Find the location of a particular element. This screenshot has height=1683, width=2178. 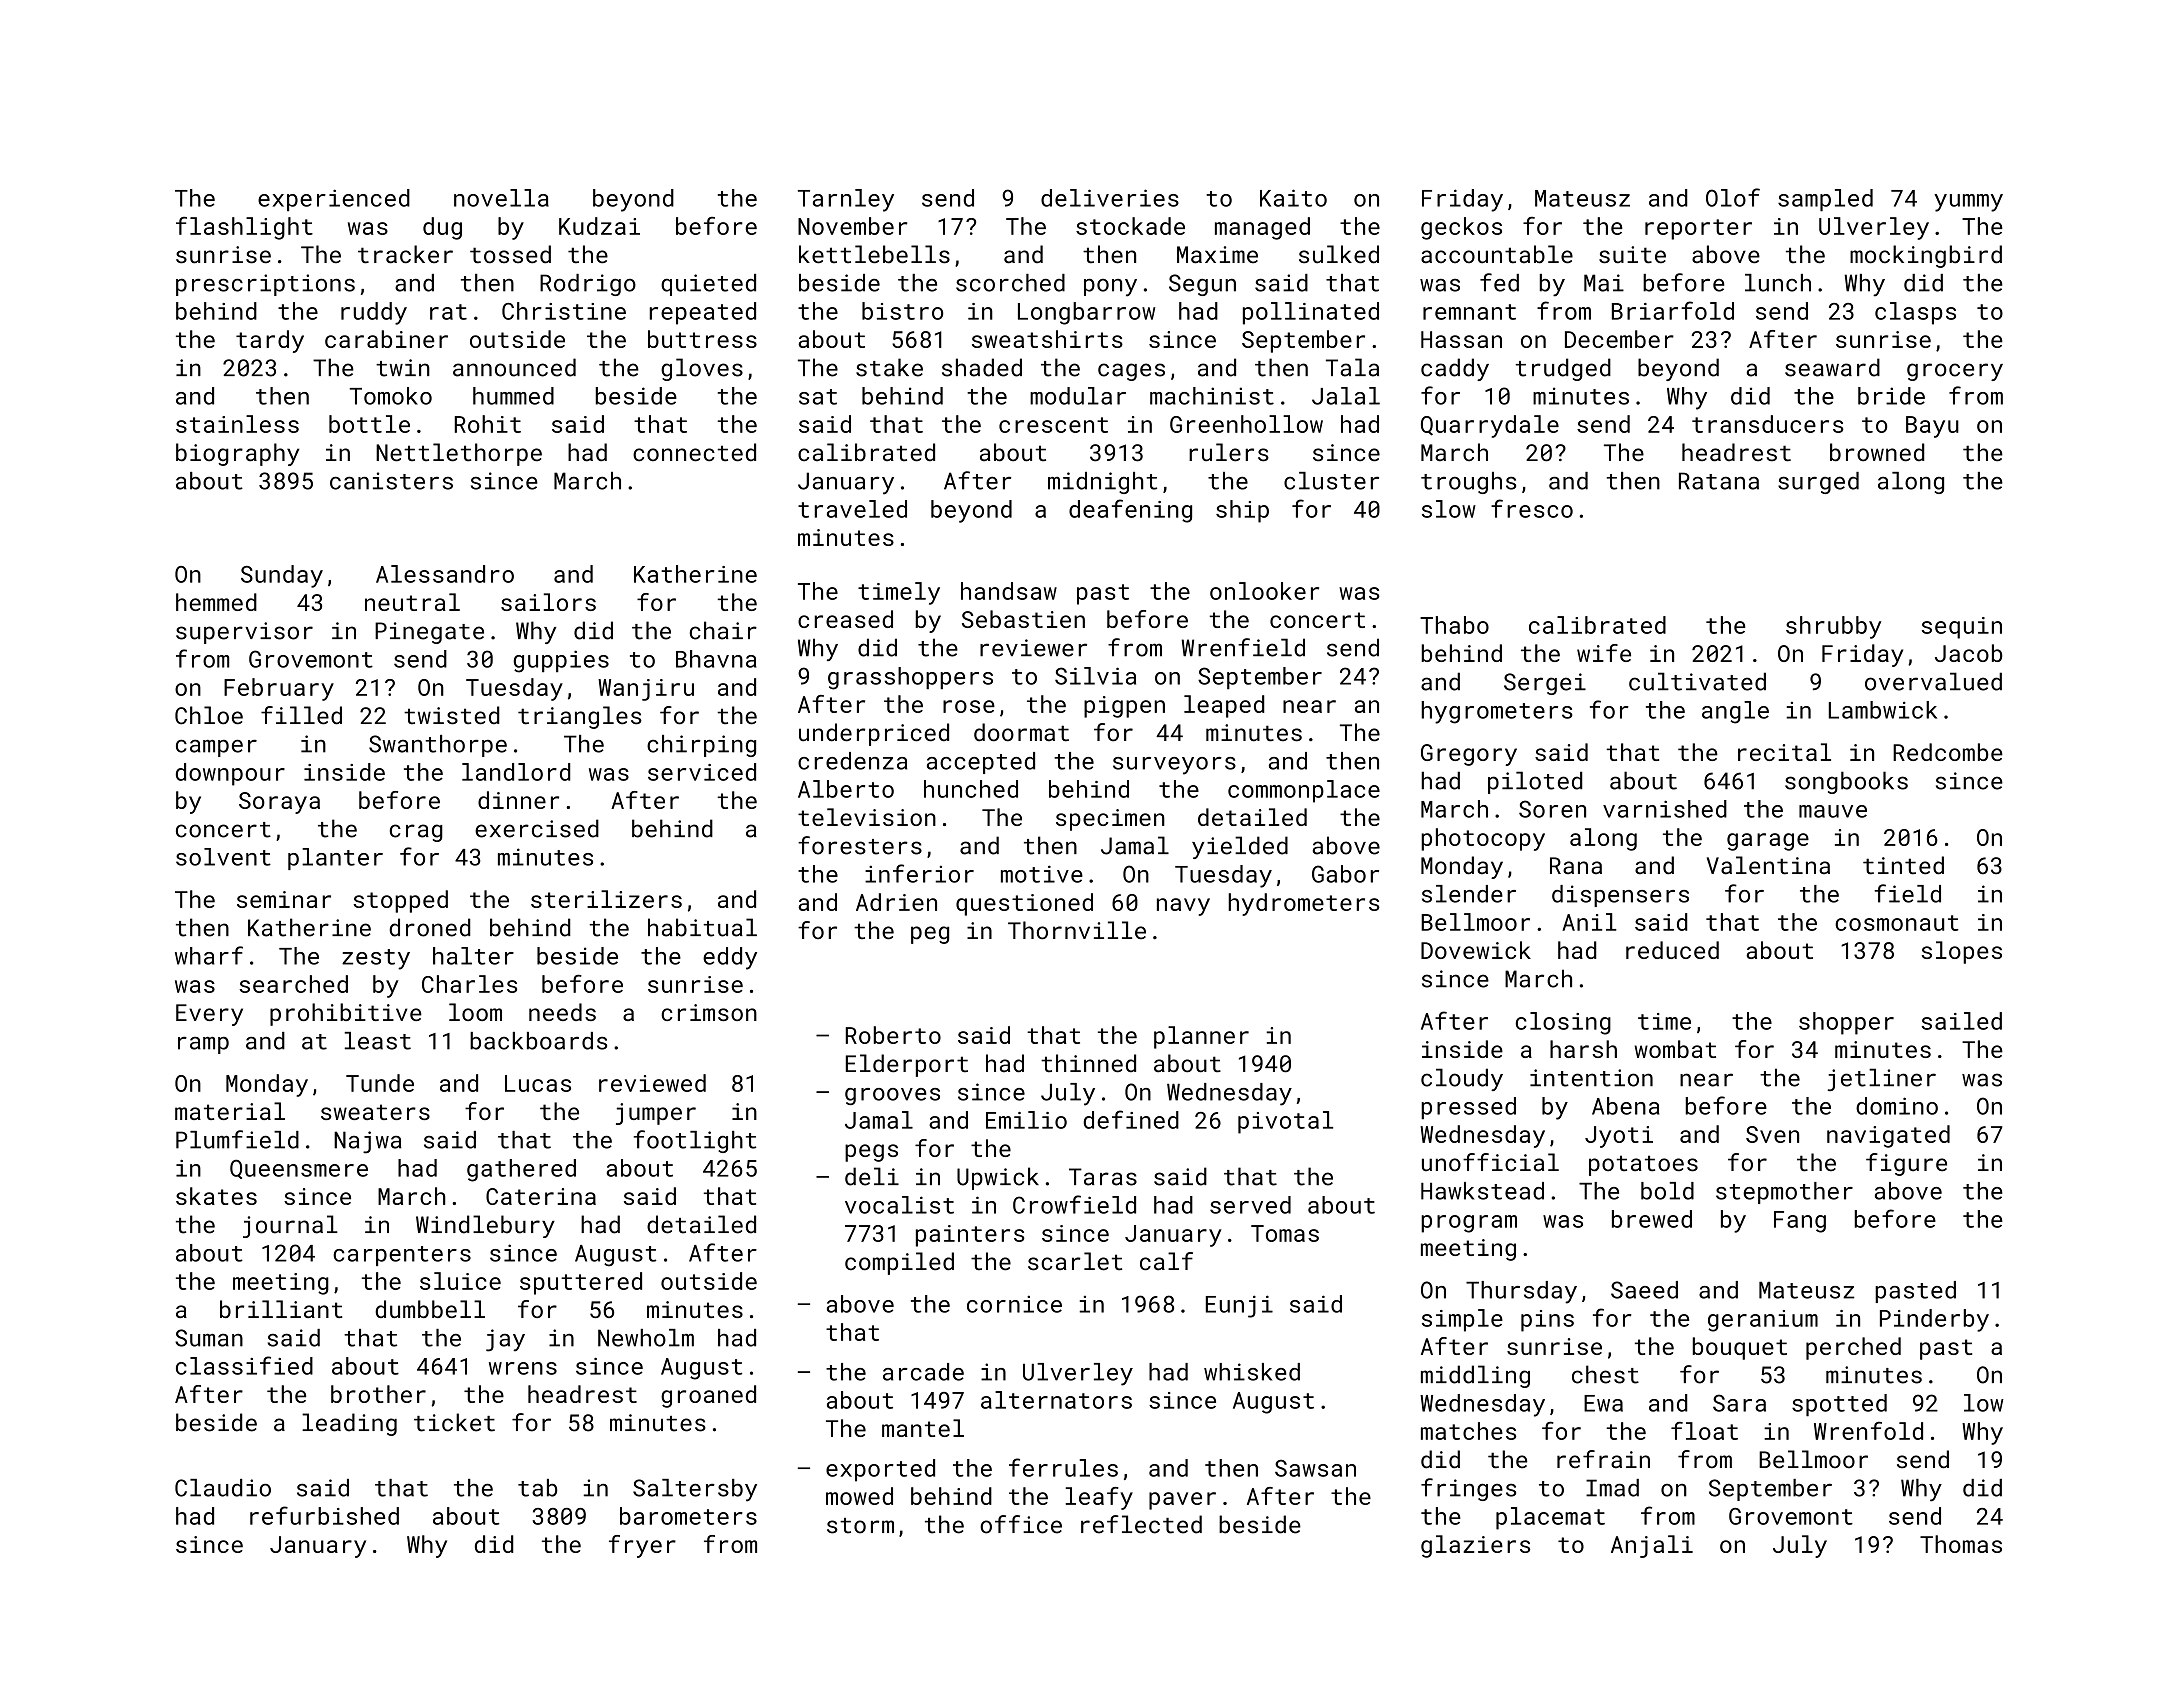

ramp is located at coordinates (203, 1045).
